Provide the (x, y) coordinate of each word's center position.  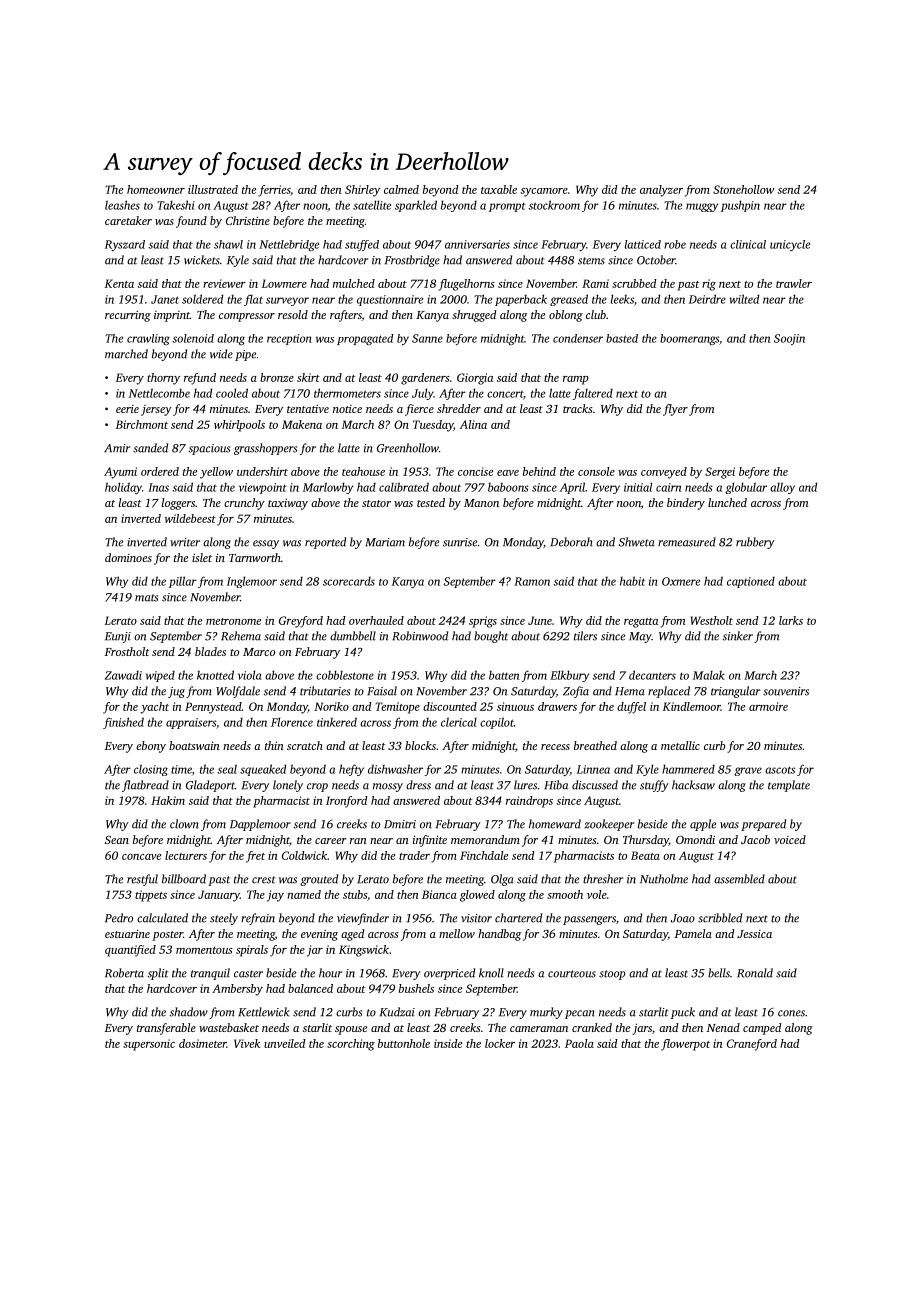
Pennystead (213, 708)
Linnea (593, 769)
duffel (631, 708)
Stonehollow (743, 189)
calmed (401, 189)
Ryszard (125, 245)
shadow (189, 1012)
